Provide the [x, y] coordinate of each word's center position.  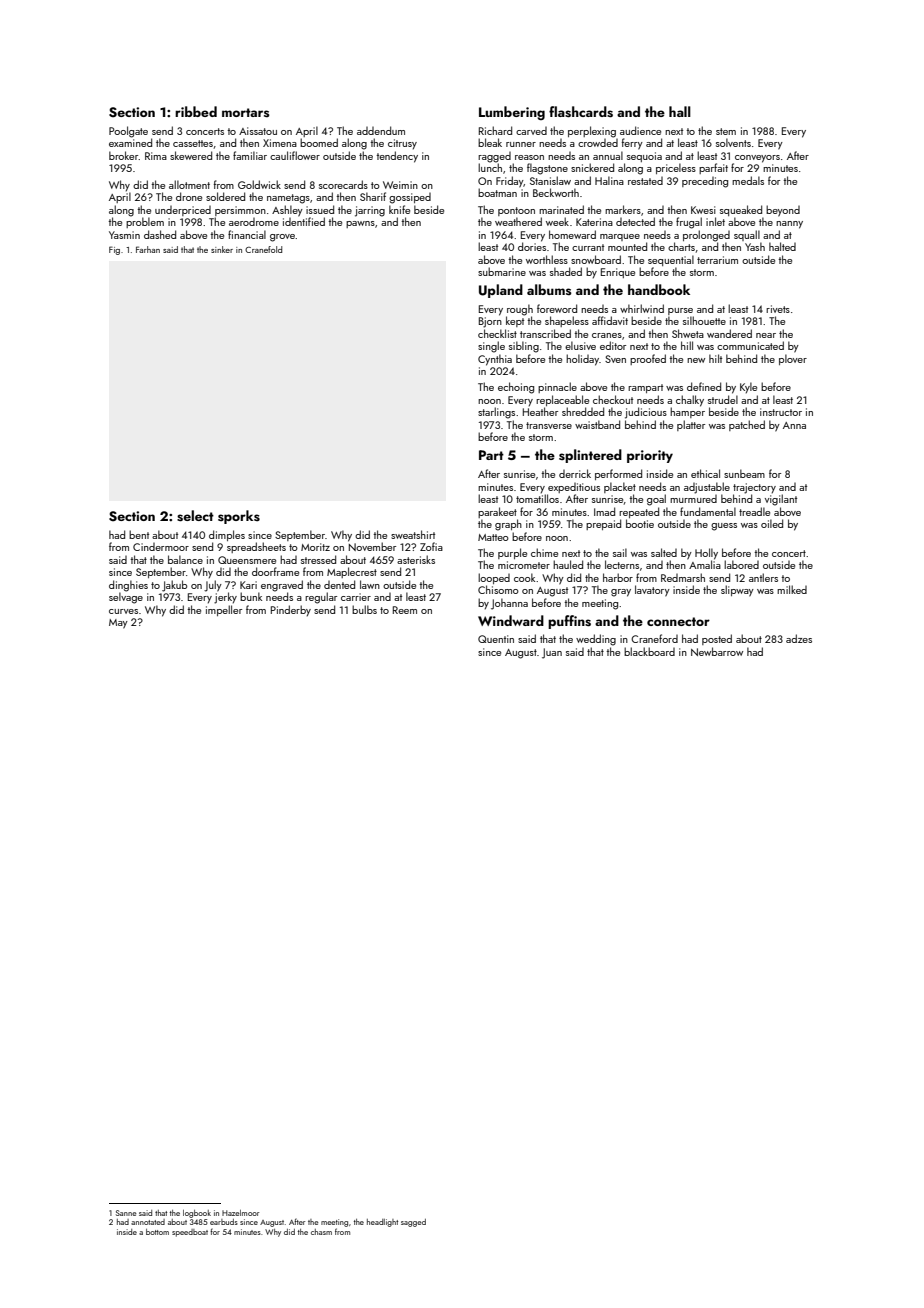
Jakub [174, 586]
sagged [413, 1223]
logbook [197, 1214]
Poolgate [128, 132]
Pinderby [291, 610]
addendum [381, 130]
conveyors [757, 159]
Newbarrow [717, 651]
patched [747, 425]
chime [544, 552]
